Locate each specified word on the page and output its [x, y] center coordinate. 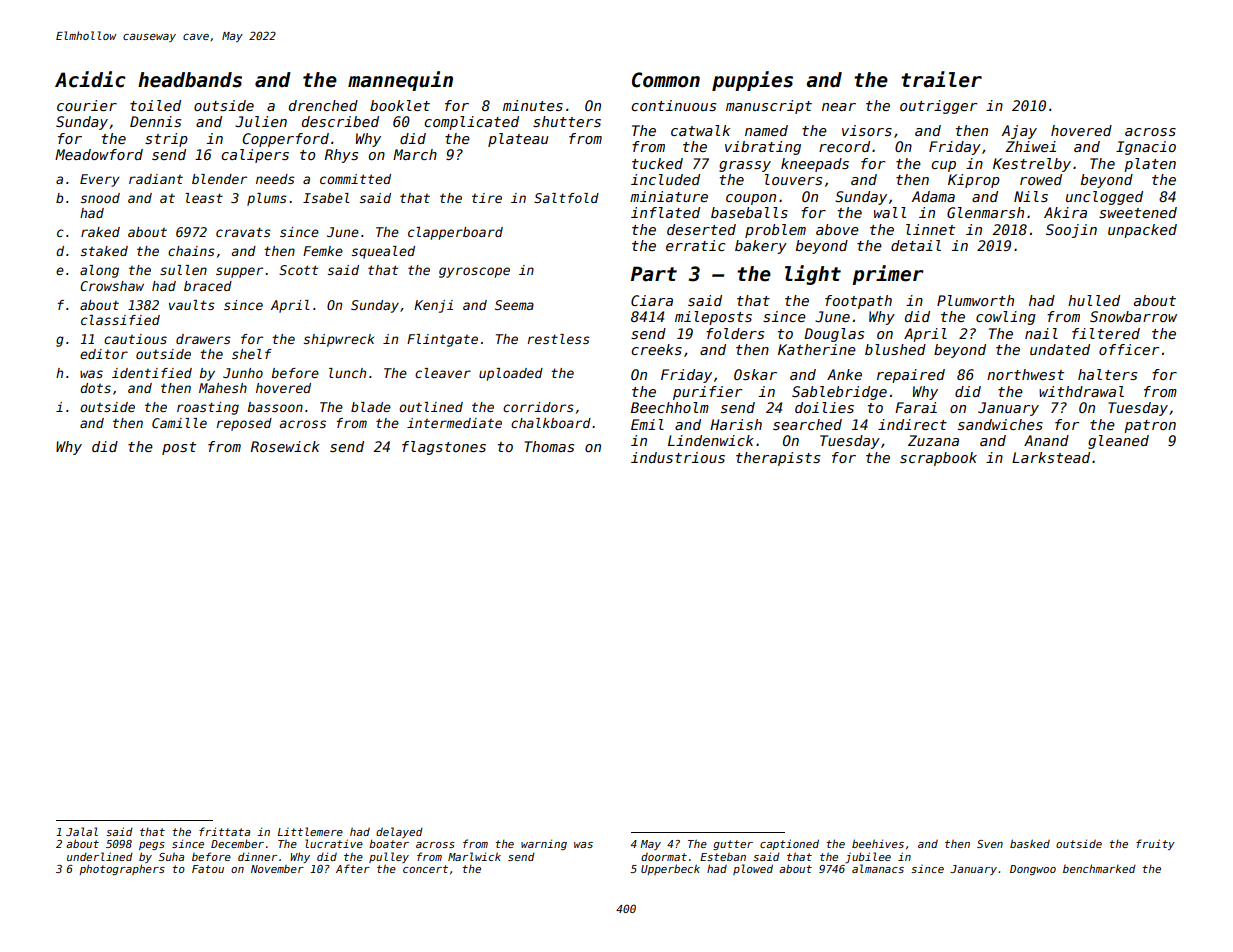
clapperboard [455, 233]
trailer [941, 79]
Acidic [90, 79]
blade [371, 407]
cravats [243, 232]
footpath [858, 302]
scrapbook [938, 459]
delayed [399, 832]
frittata [224, 831]
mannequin [400, 81]
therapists [778, 459]
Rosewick [285, 446]
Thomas [549, 446]
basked [1030, 843]
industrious [678, 457]
